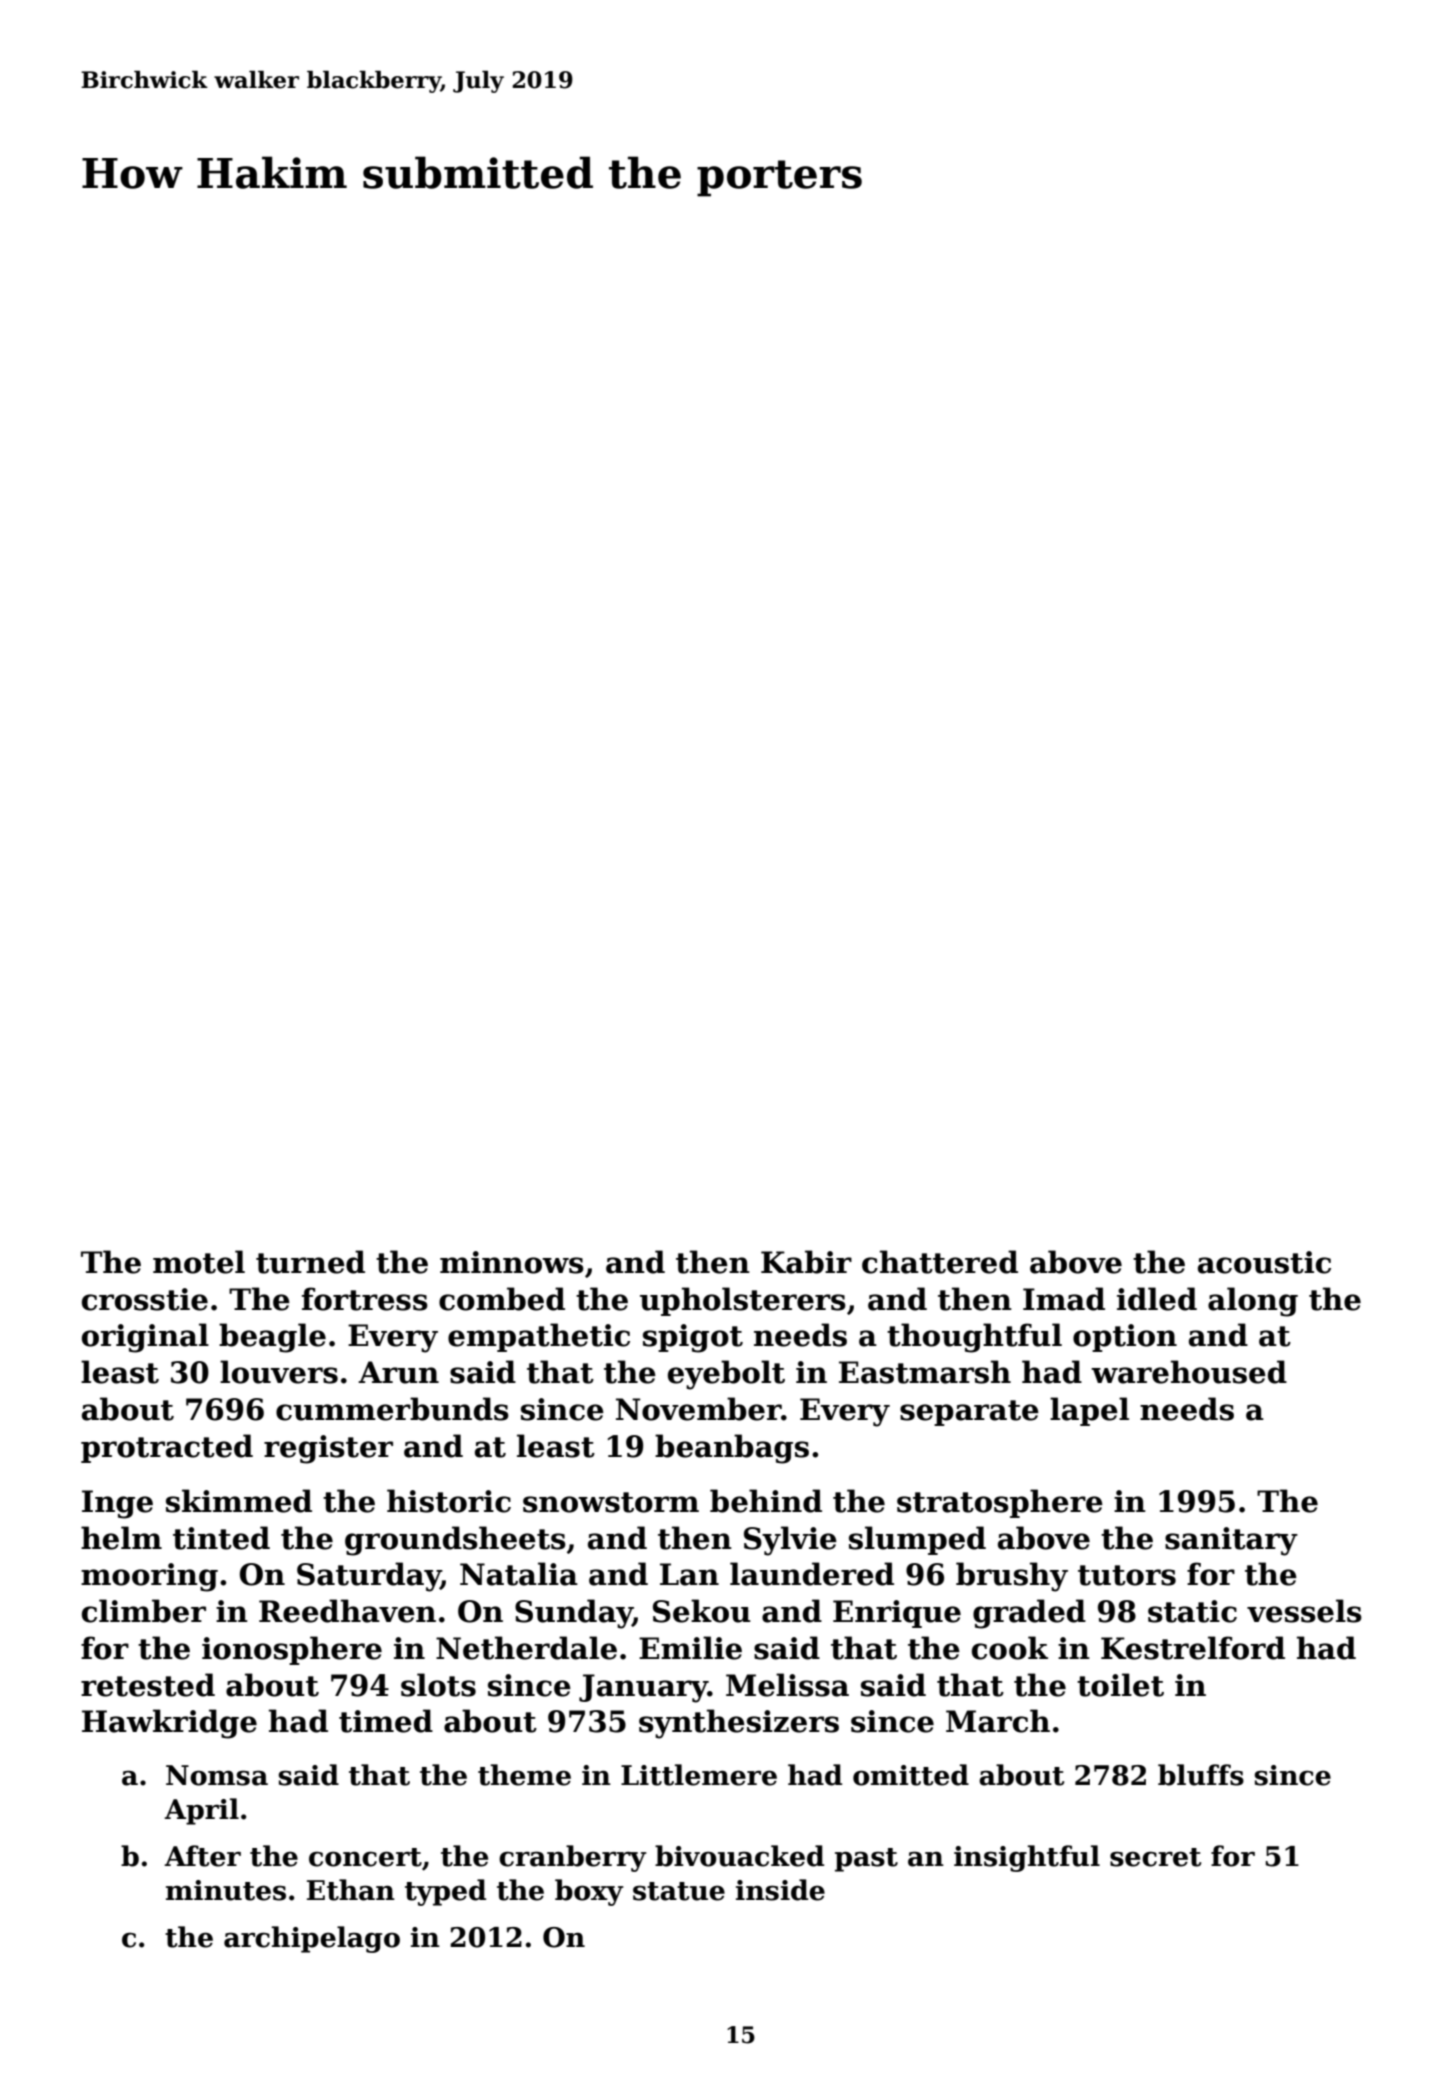  What do you see at coordinates (386, 1721) in the page?
I see `timed` at bounding box center [386, 1721].
